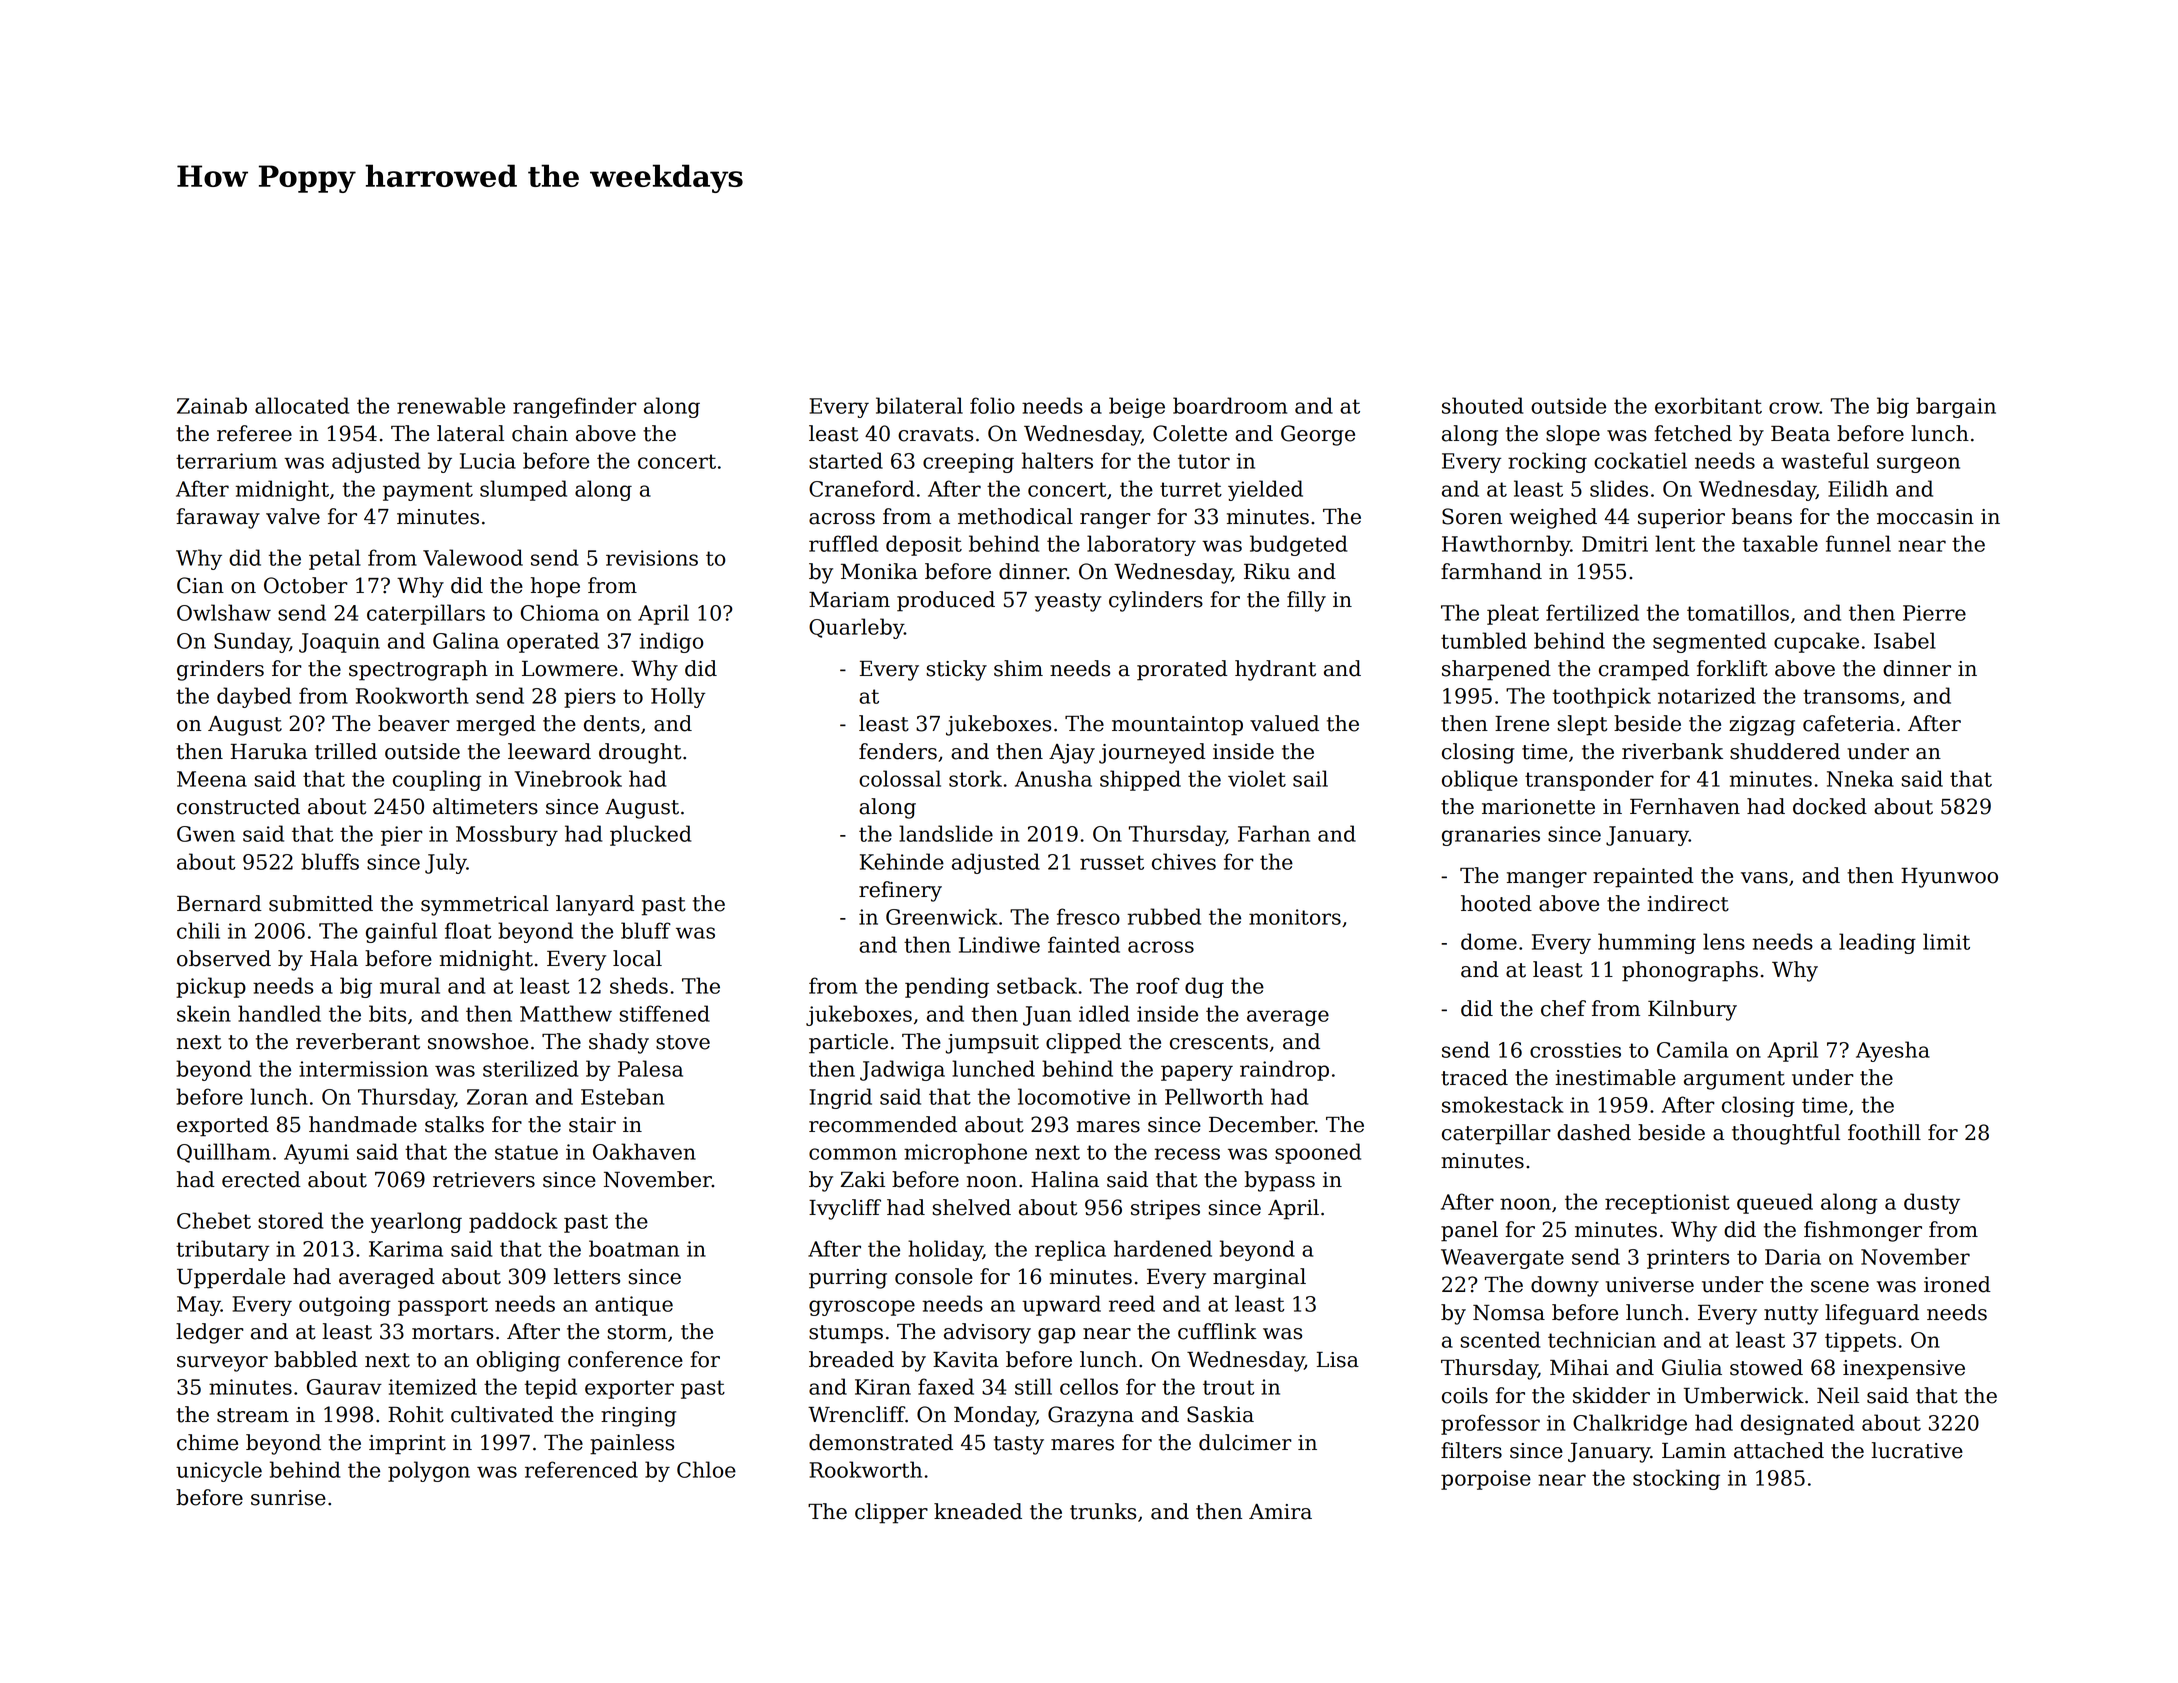 The width and height of the image is (2178, 1683). What do you see at coordinates (1280, 1512) in the image?
I see `Amira` at bounding box center [1280, 1512].
